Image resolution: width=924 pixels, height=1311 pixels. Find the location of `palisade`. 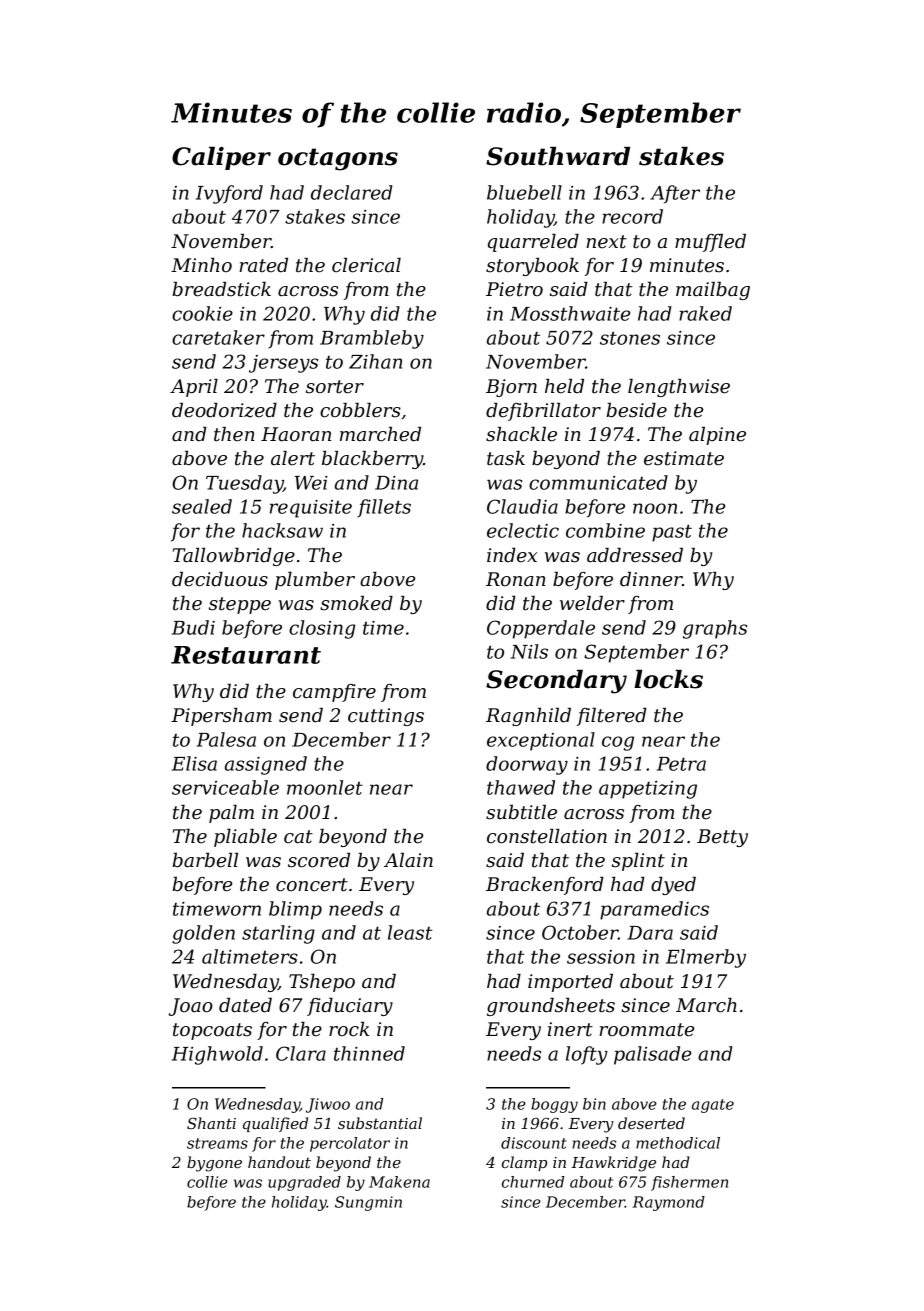

palisade is located at coordinates (652, 1055).
